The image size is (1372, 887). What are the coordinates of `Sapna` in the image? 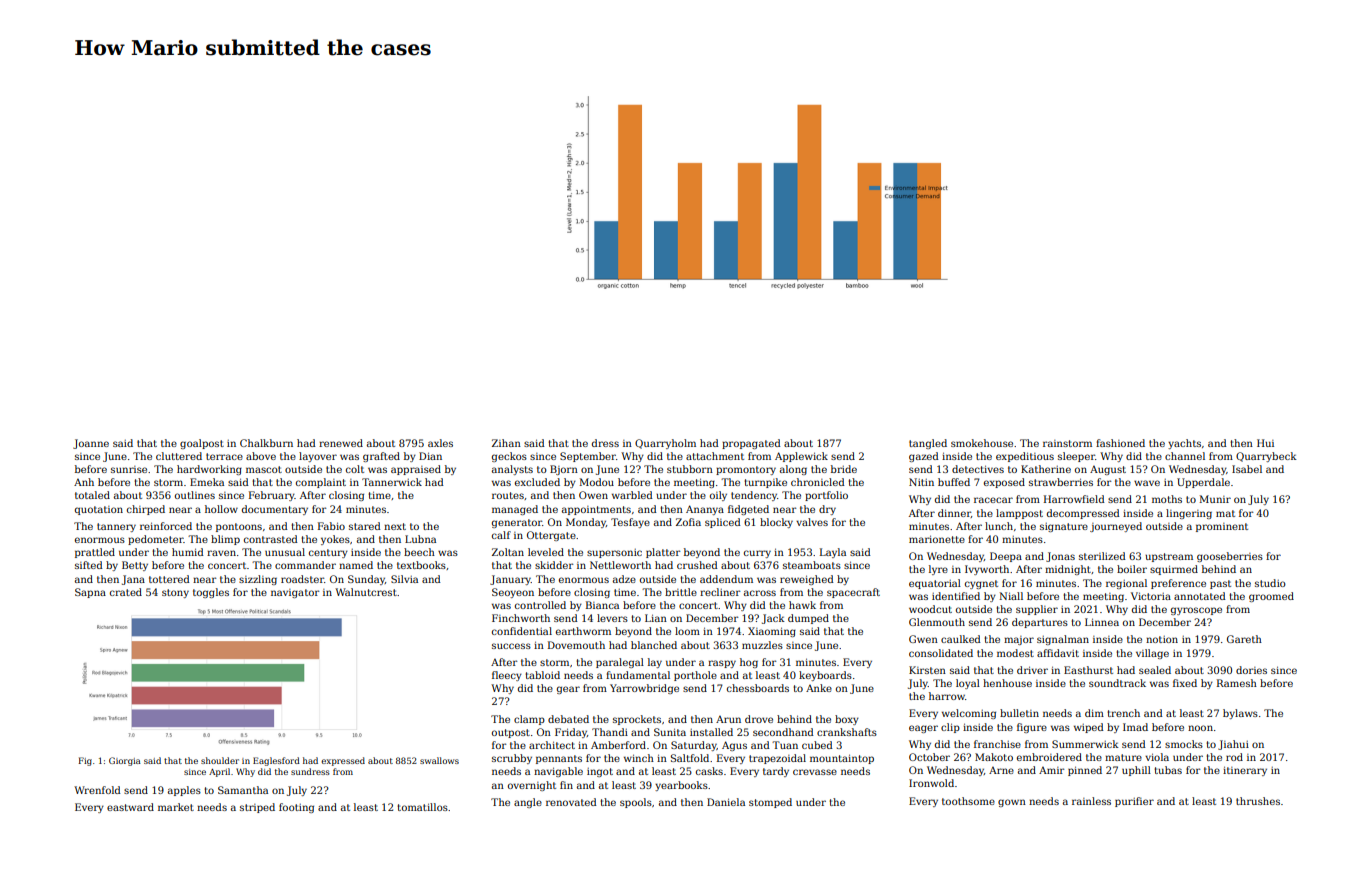 It's located at (90, 593).
